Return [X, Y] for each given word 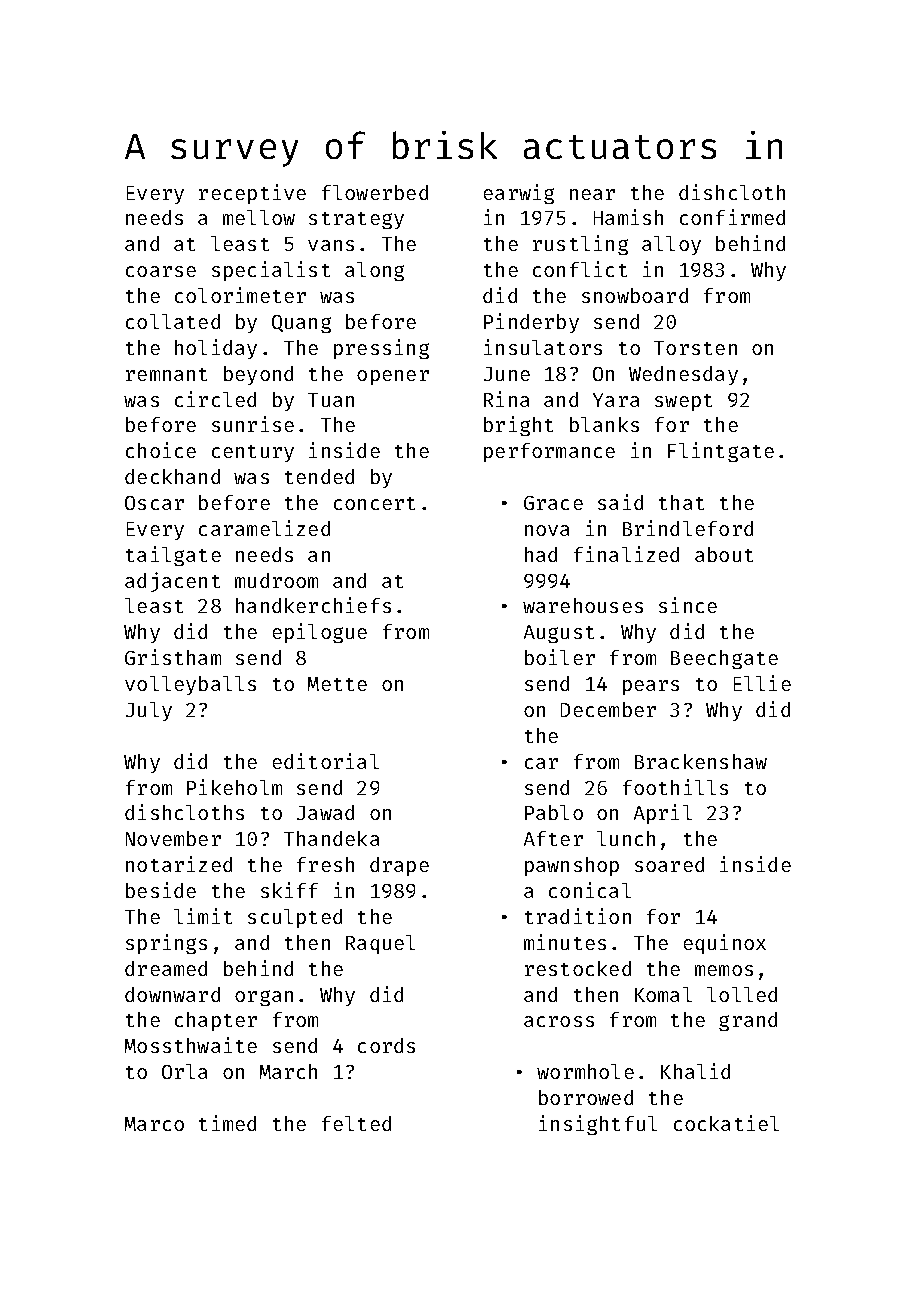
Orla [184, 1071]
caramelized [264, 528]
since [688, 605]
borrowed [586, 1097]
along [374, 271]
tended [319, 476]
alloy [671, 245]
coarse [161, 271]
